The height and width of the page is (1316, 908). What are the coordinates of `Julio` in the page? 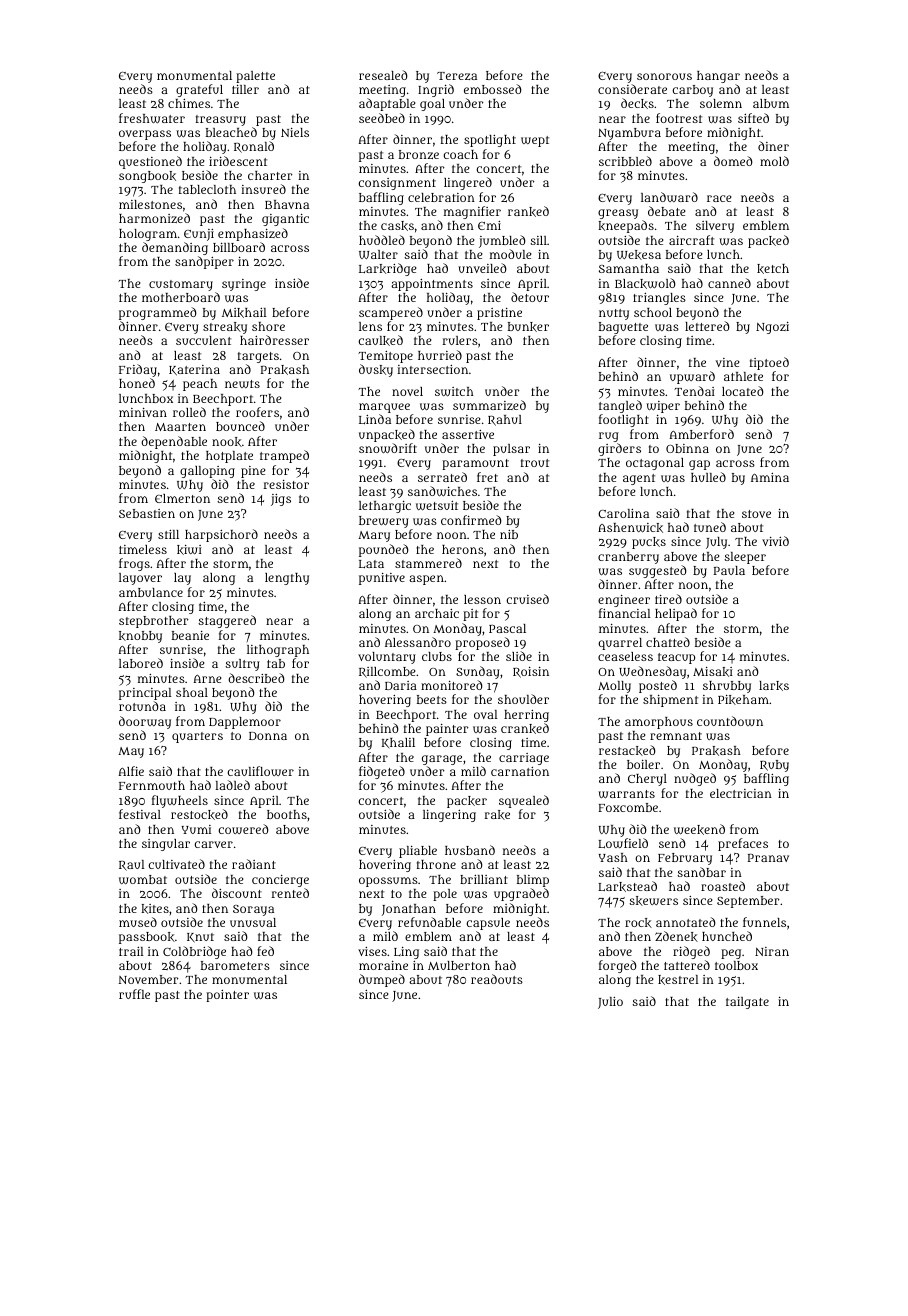 It's located at (610, 1003).
